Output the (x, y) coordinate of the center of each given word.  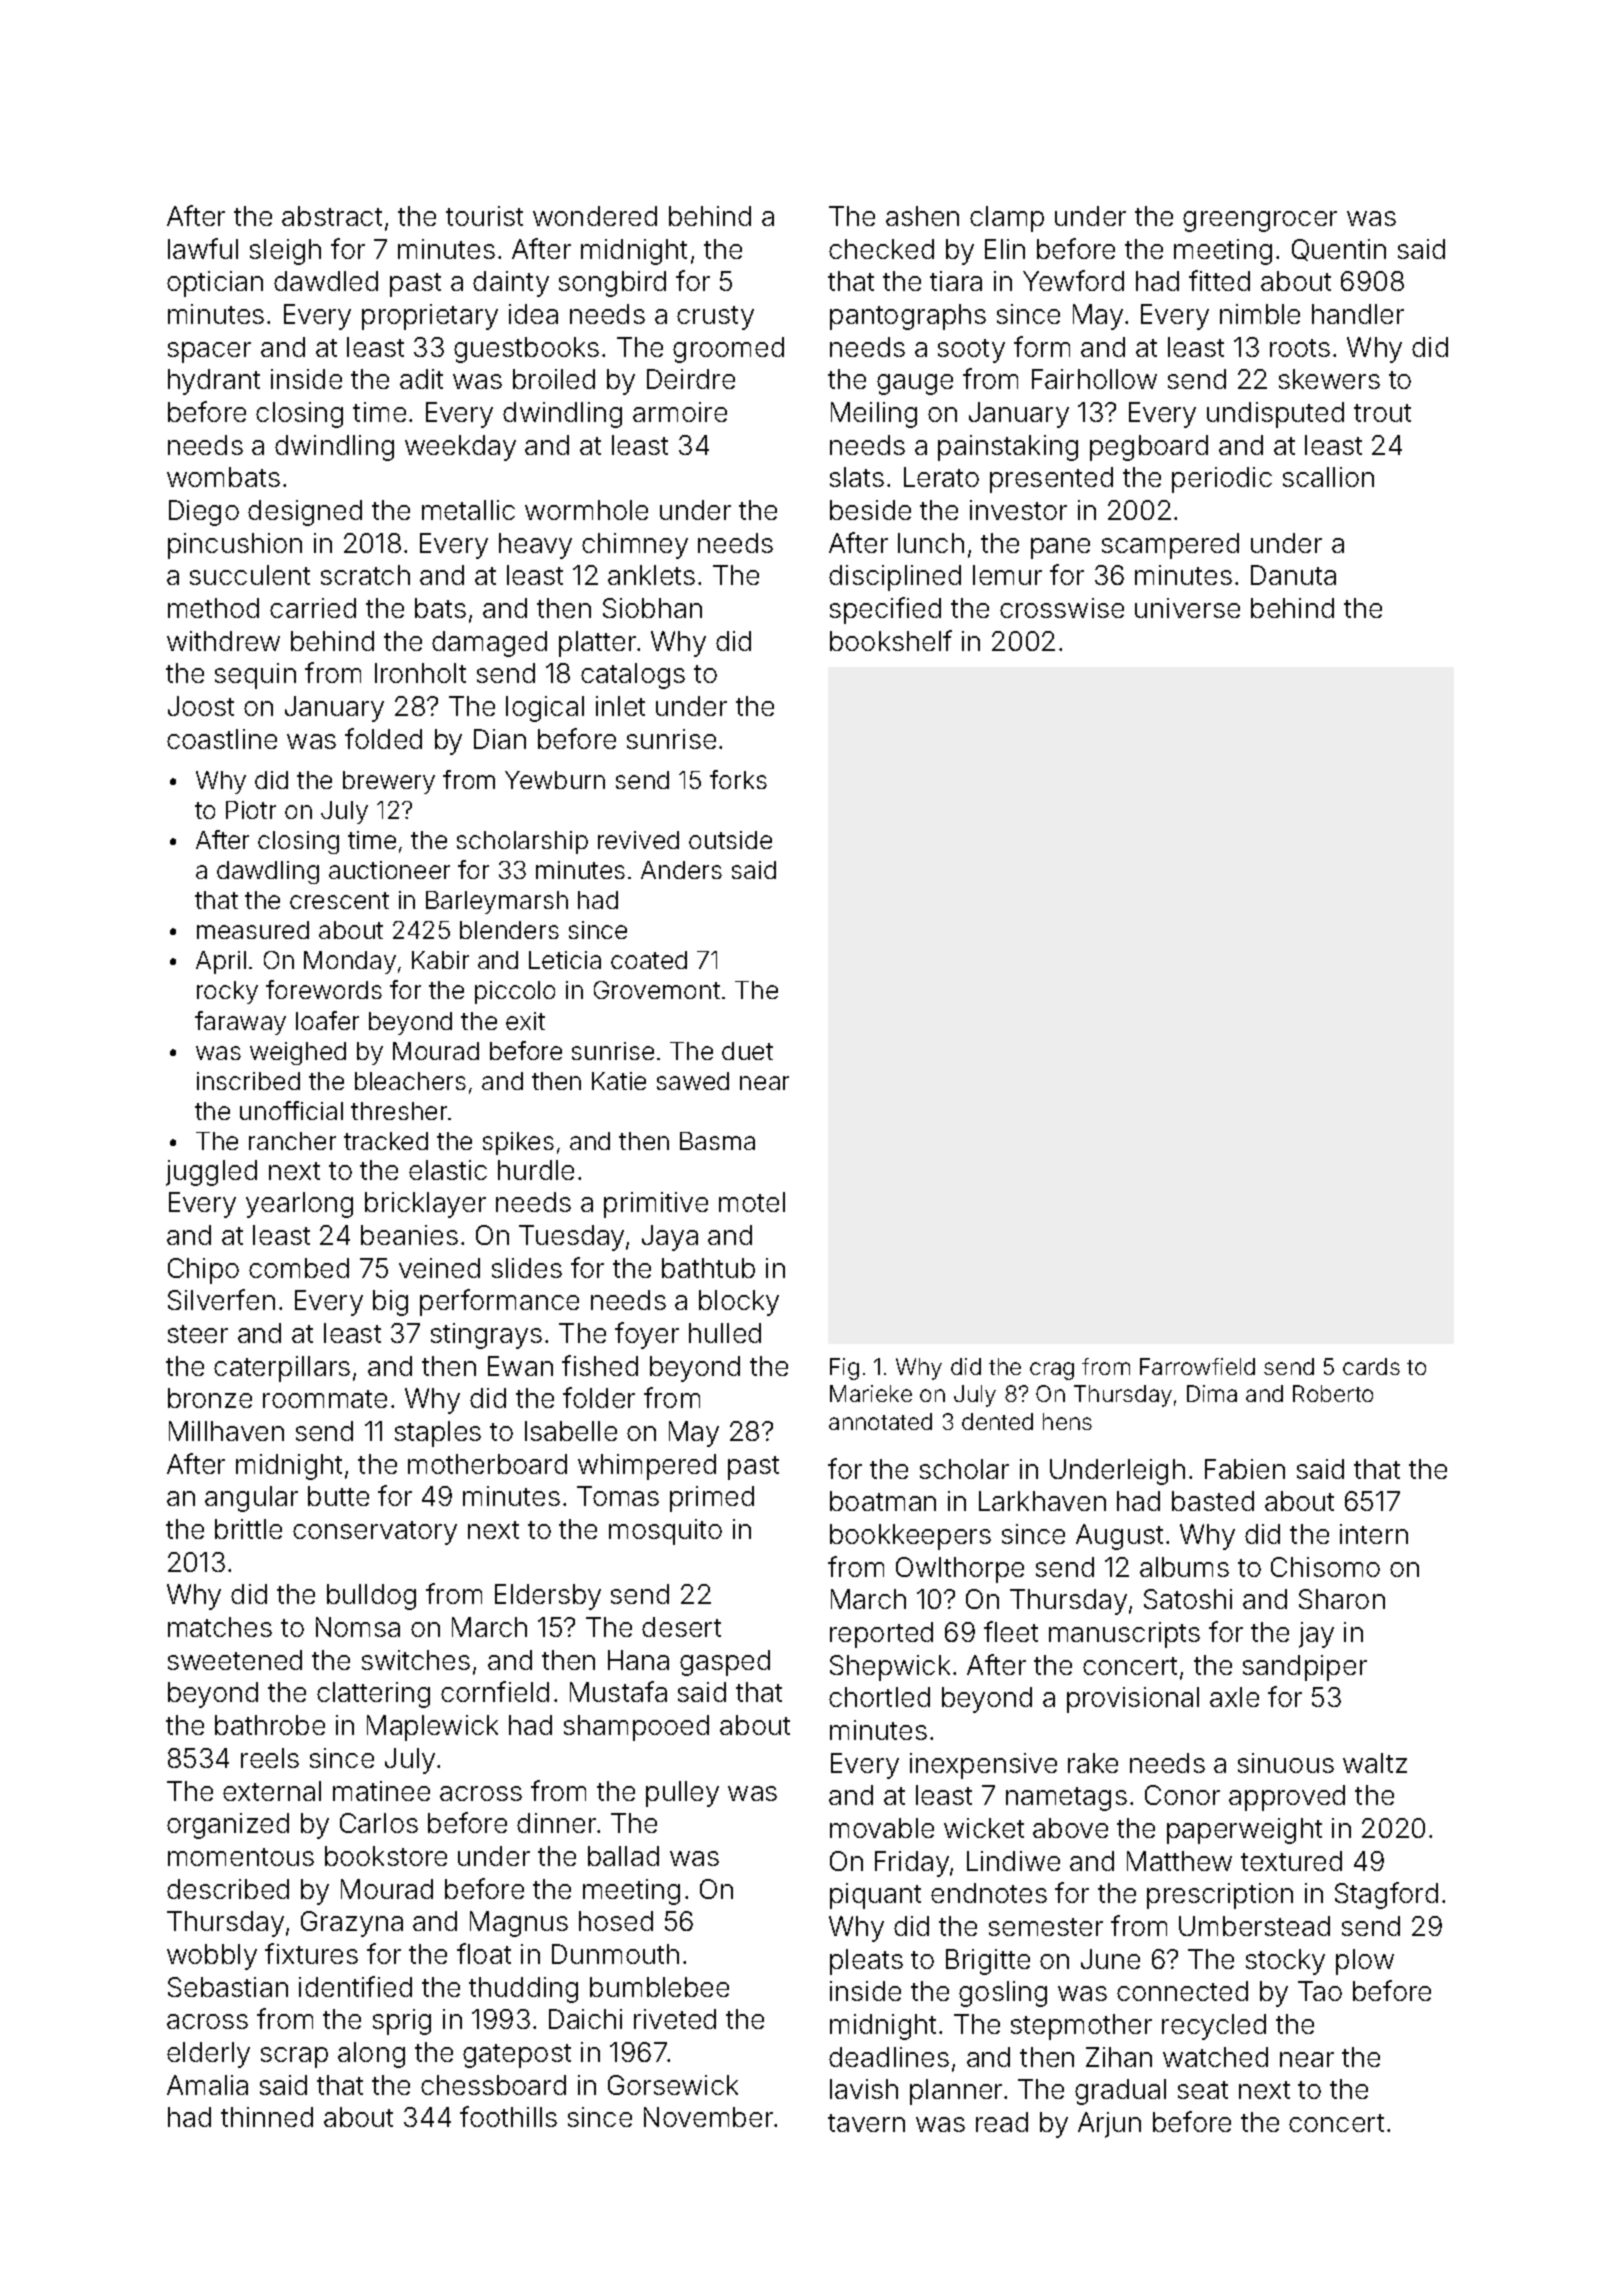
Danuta (1293, 575)
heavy (535, 546)
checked (881, 249)
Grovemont (657, 990)
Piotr (251, 810)
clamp (1007, 219)
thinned (267, 2117)
